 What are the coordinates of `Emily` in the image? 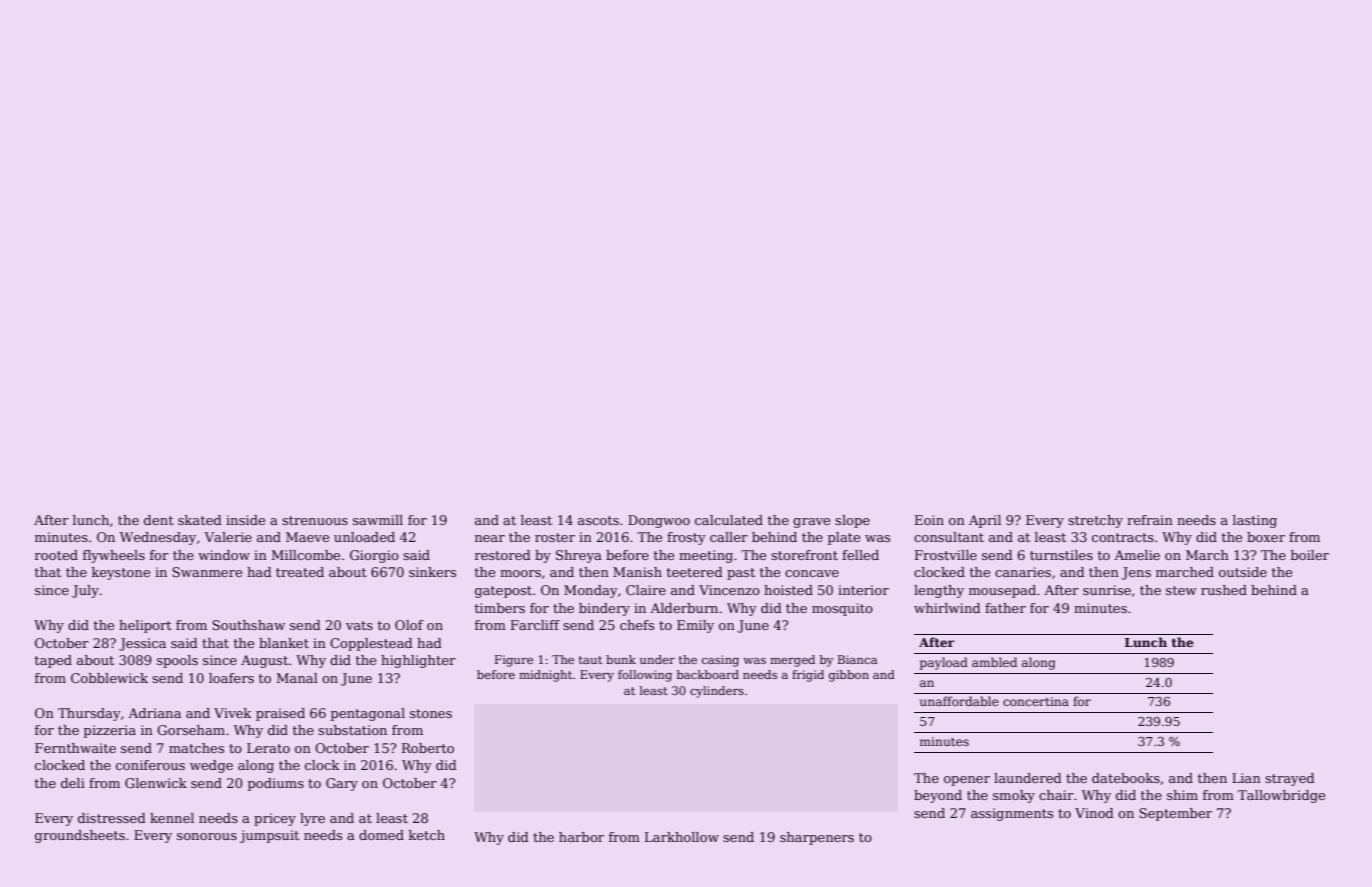 It's located at (695, 626).
